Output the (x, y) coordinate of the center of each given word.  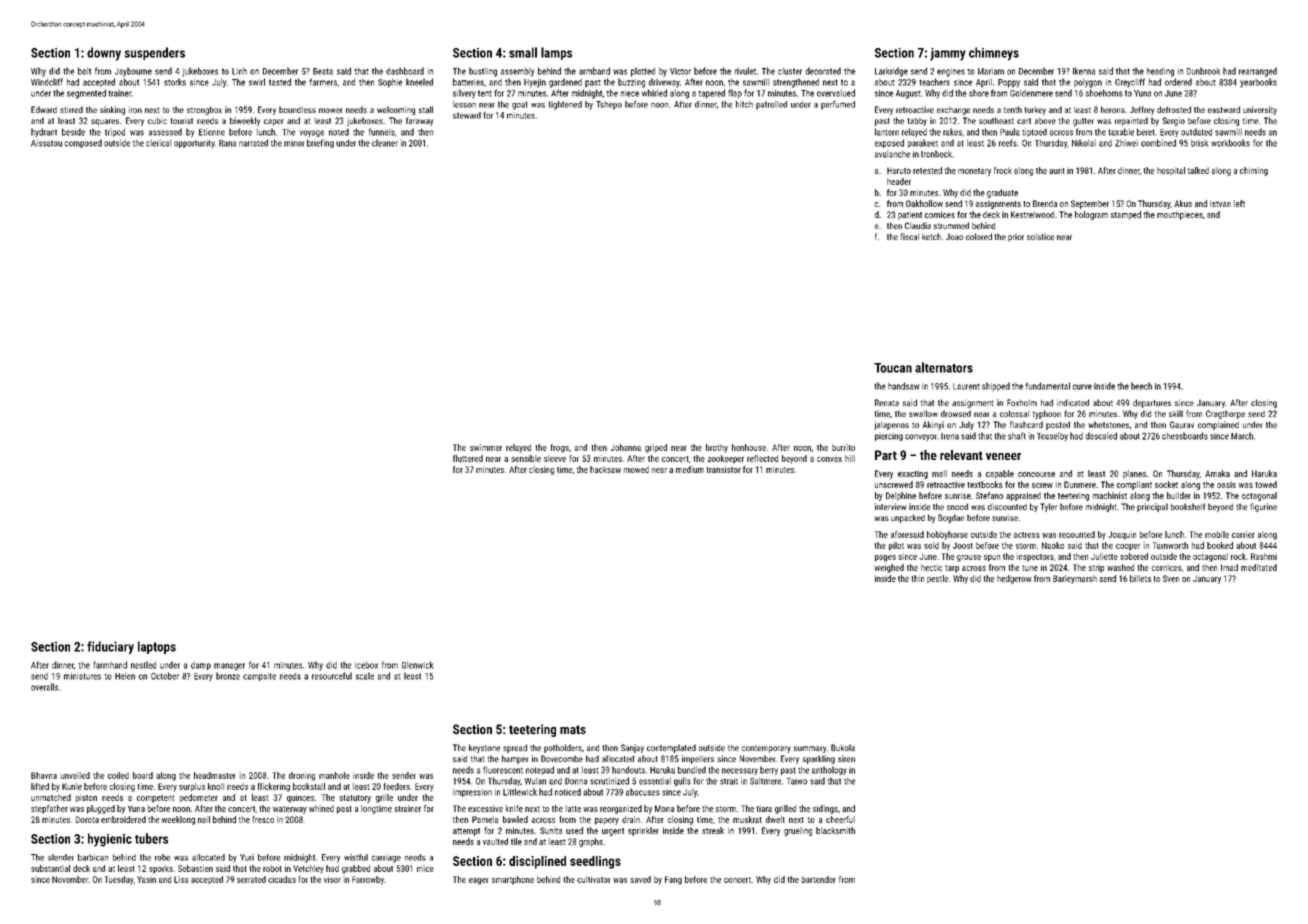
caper (274, 122)
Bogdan (951, 518)
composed (83, 143)
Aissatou (46, 143)
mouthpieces (1180, 215)
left (1239, 203)
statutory (355, 799)
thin (917, 578)
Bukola (843, 747)
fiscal (909, 236)
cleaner (385, 143)
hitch (744, 104)
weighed (889, 568)
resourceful (332, 676)
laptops (157, 647)
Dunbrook (1203, 71)
